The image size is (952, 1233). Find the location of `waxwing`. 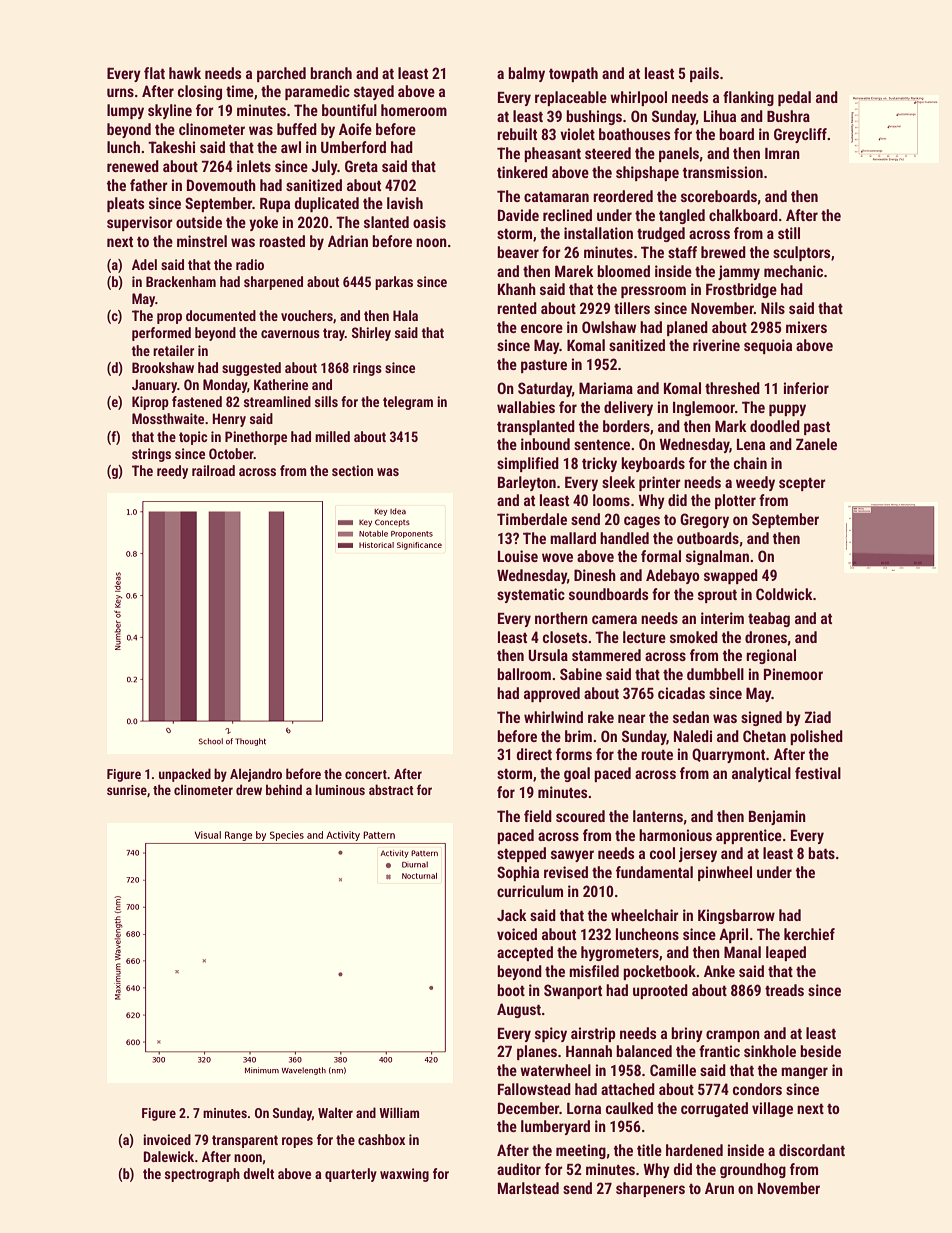

waxwing is located at coordinates (404, 1175).
